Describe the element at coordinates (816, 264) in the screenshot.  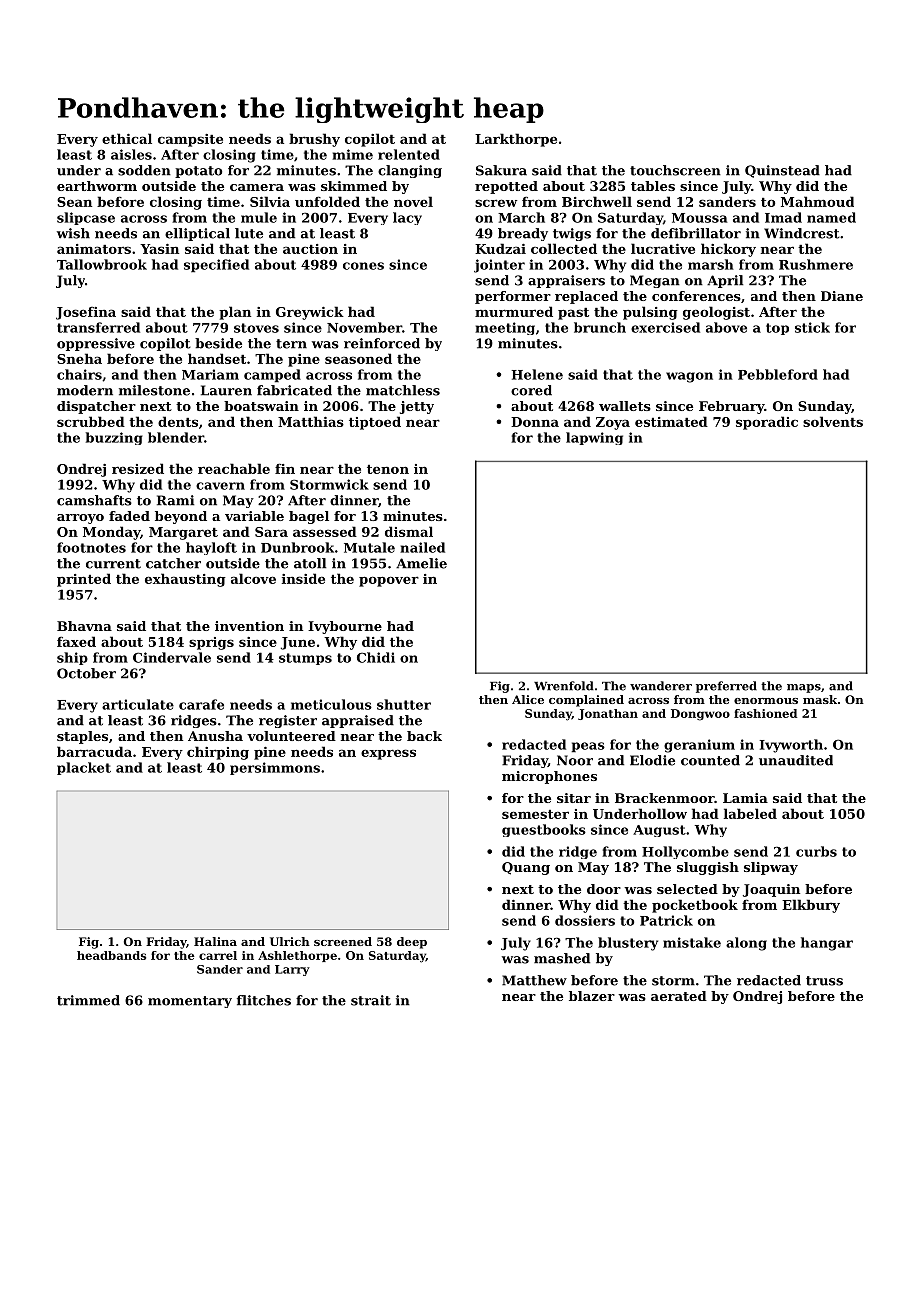
I see `Rushmere` at that location.
